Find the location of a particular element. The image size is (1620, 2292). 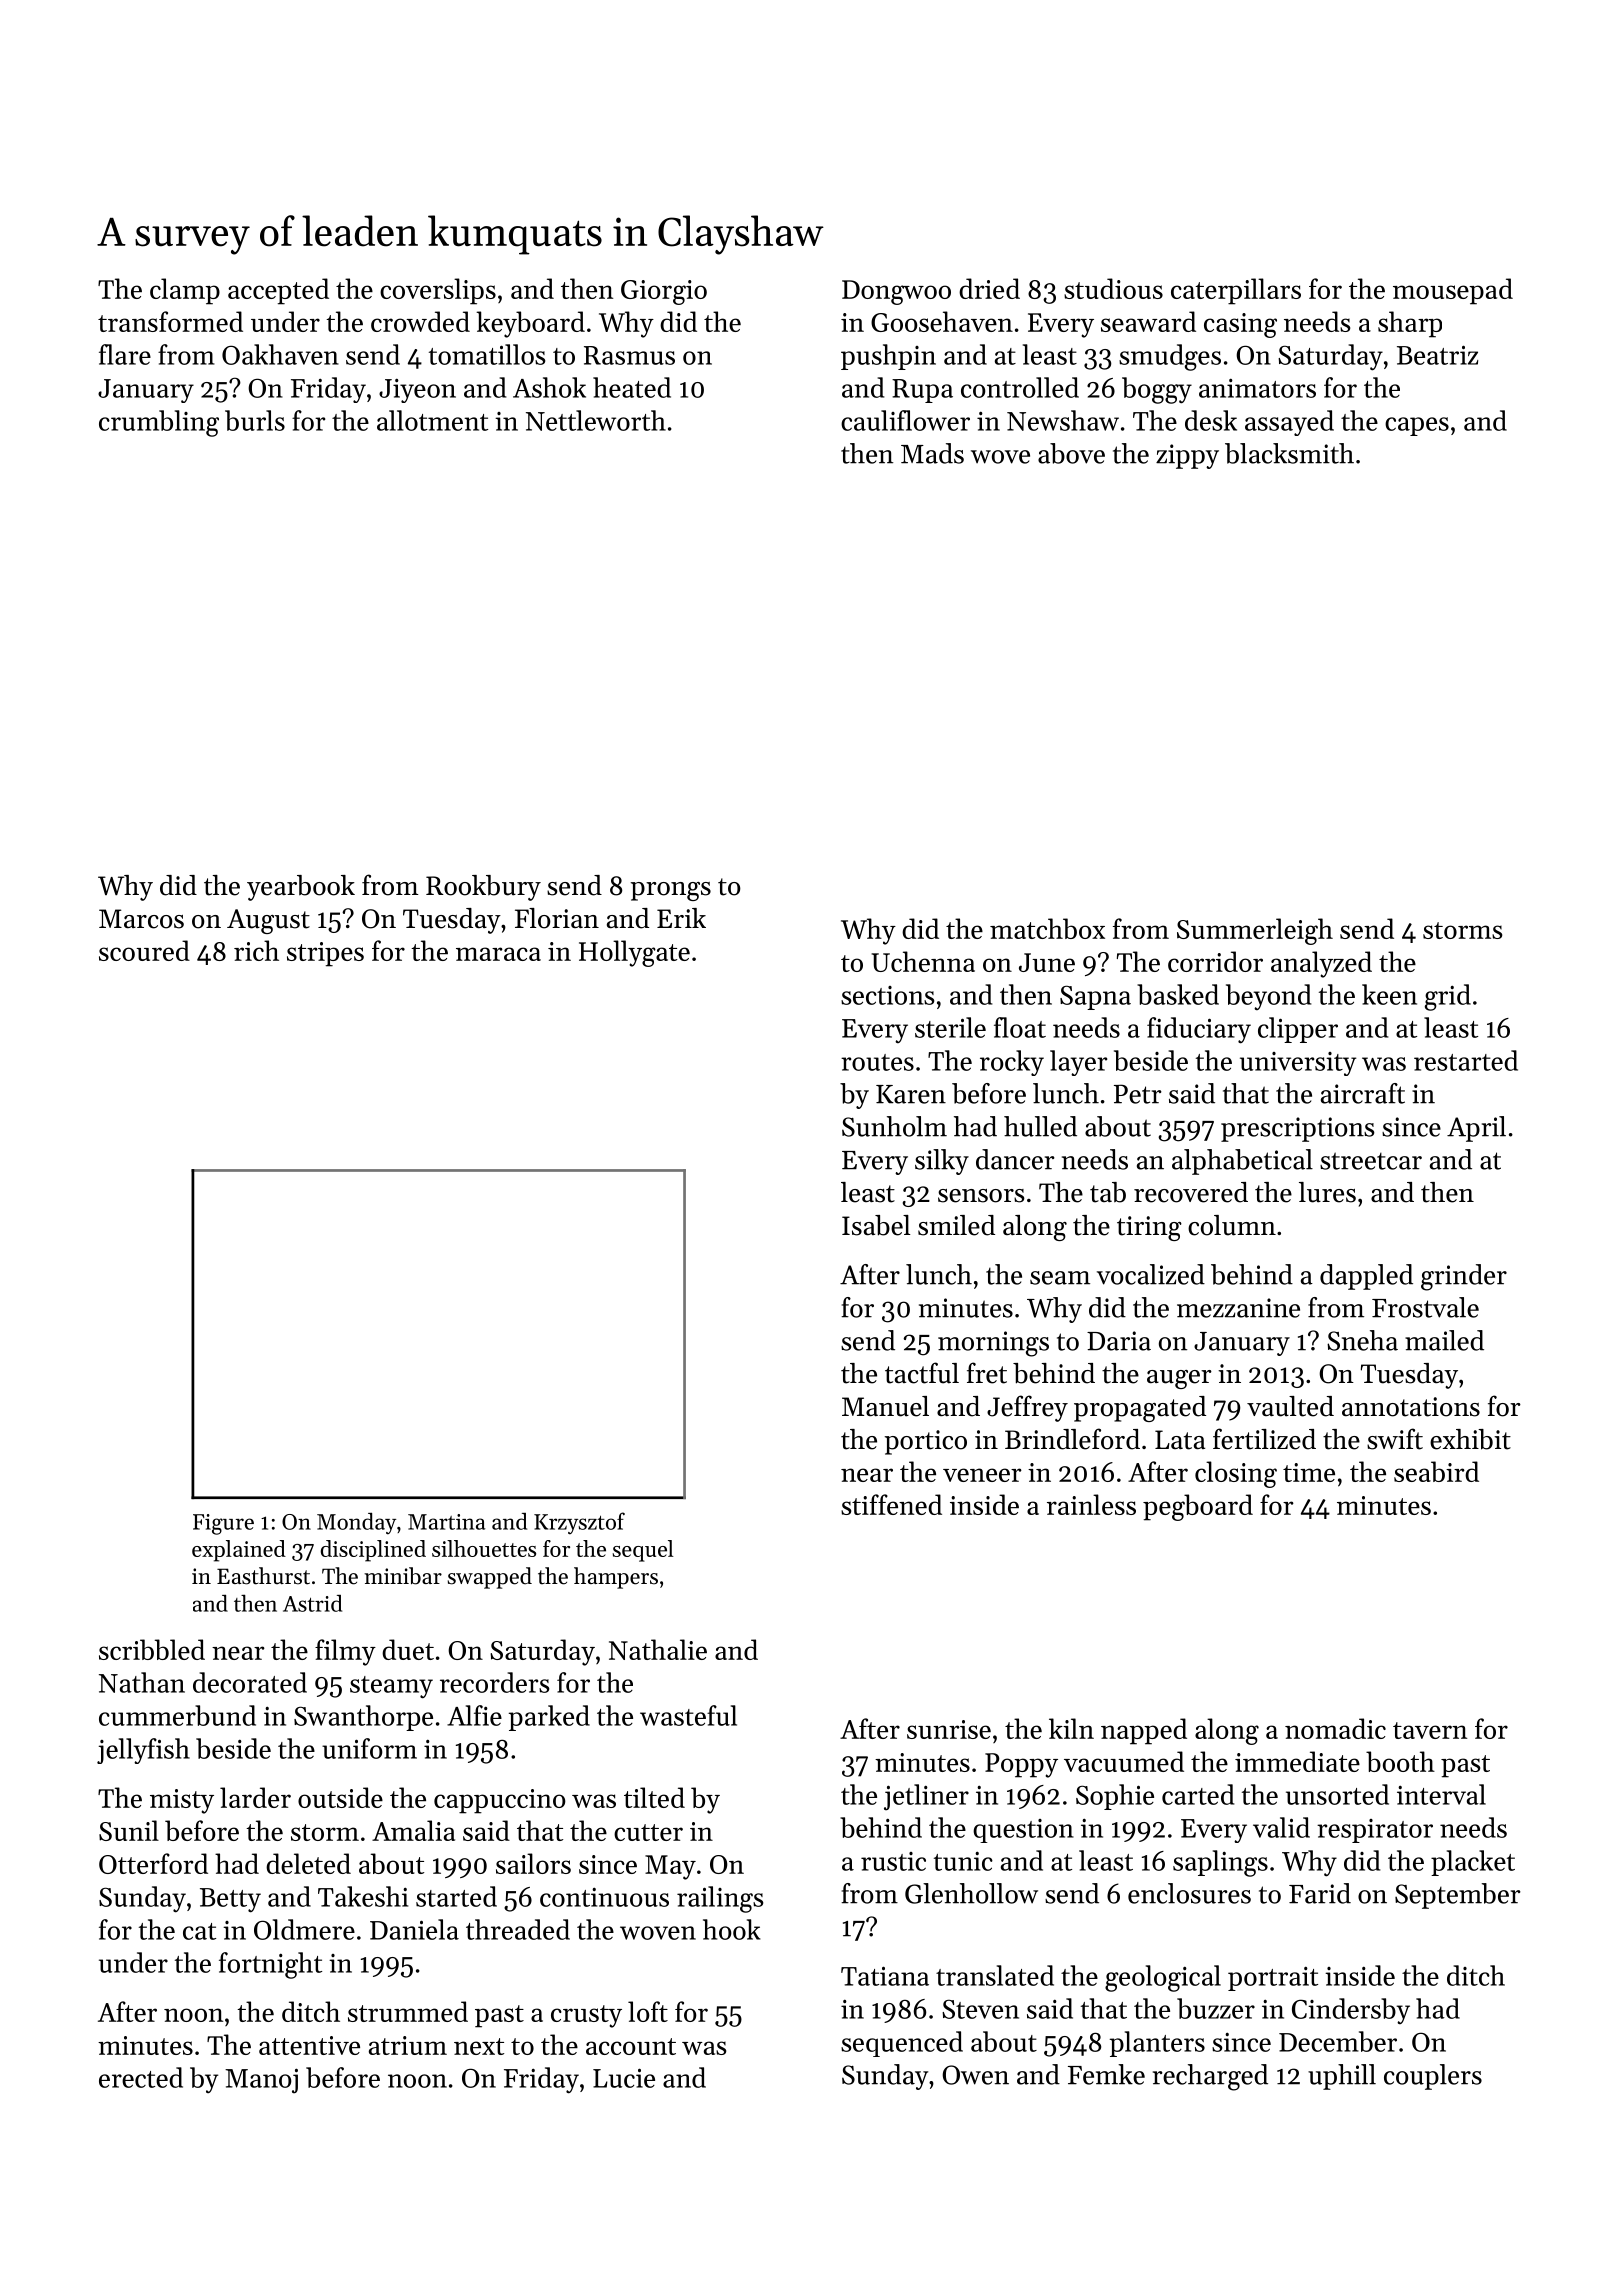

zippy is located at coordinates (1187, 456).
